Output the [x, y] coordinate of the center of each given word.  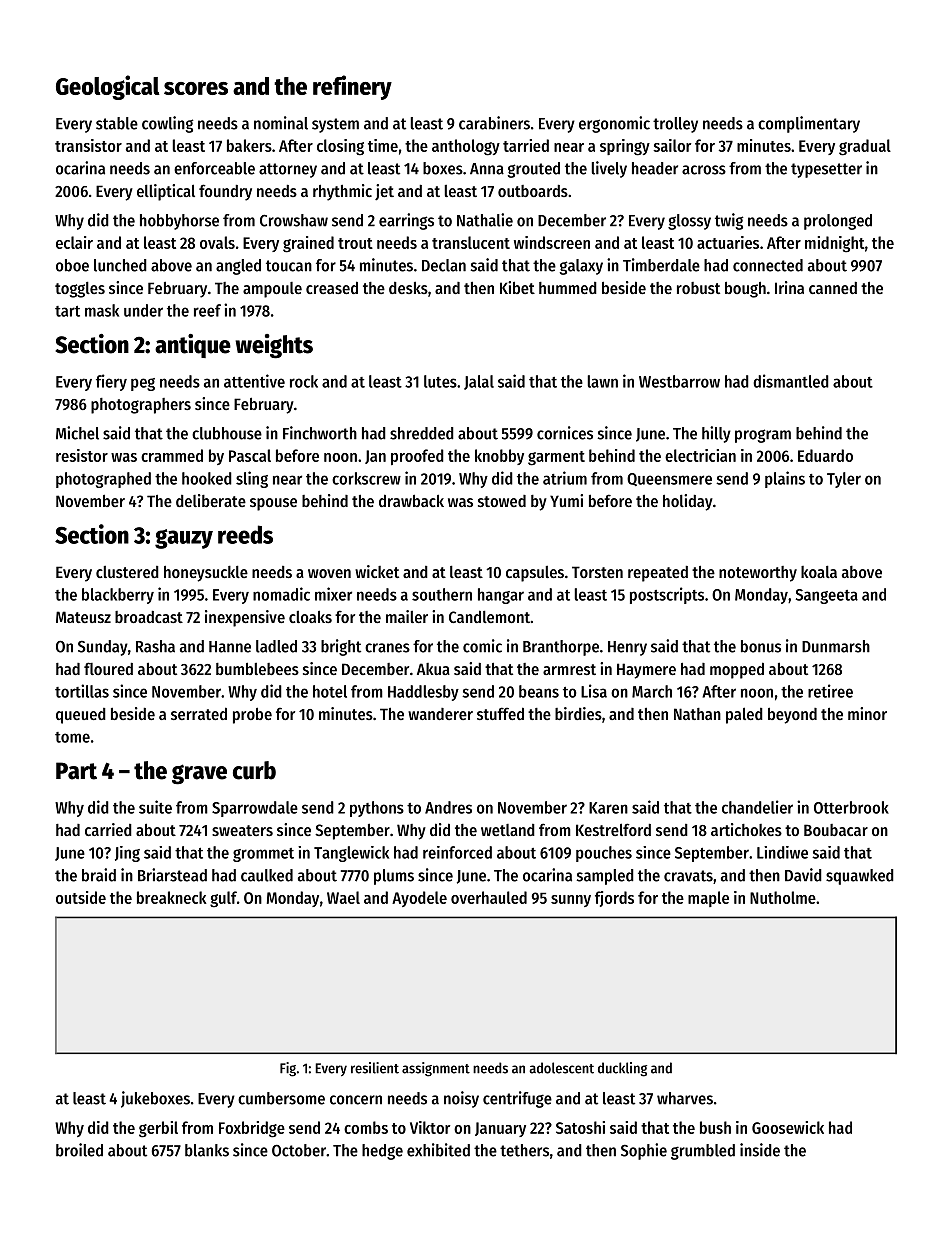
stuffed [500, 713]
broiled [79, 1150]
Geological [108, 87]
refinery [352, 87]
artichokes [746, 829]
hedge [382, 1152]
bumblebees [257, 668]
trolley [675, 125]
